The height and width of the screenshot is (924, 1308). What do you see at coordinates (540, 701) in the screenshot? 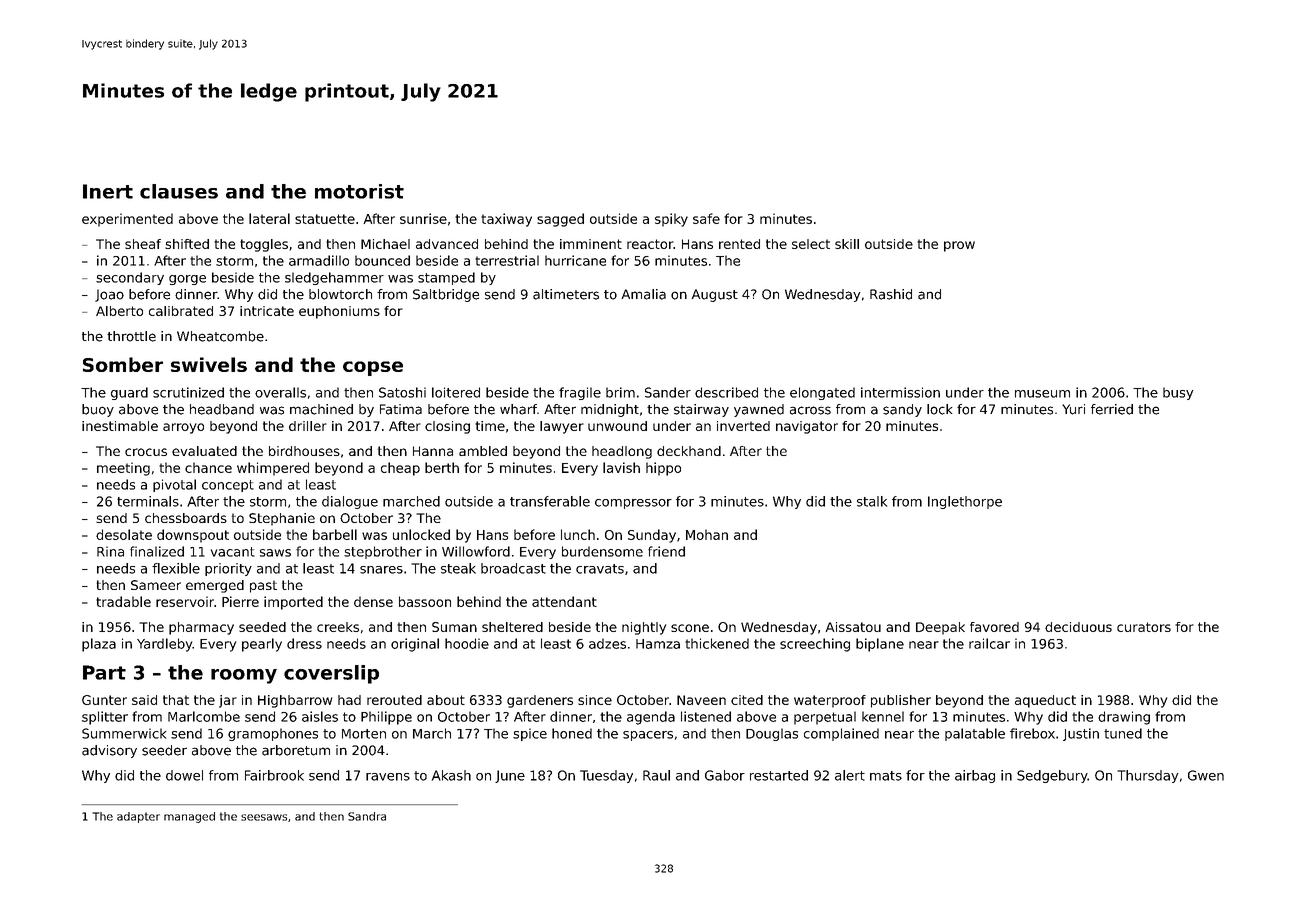
I see `gardeners` at bounding box center [540, 701].
